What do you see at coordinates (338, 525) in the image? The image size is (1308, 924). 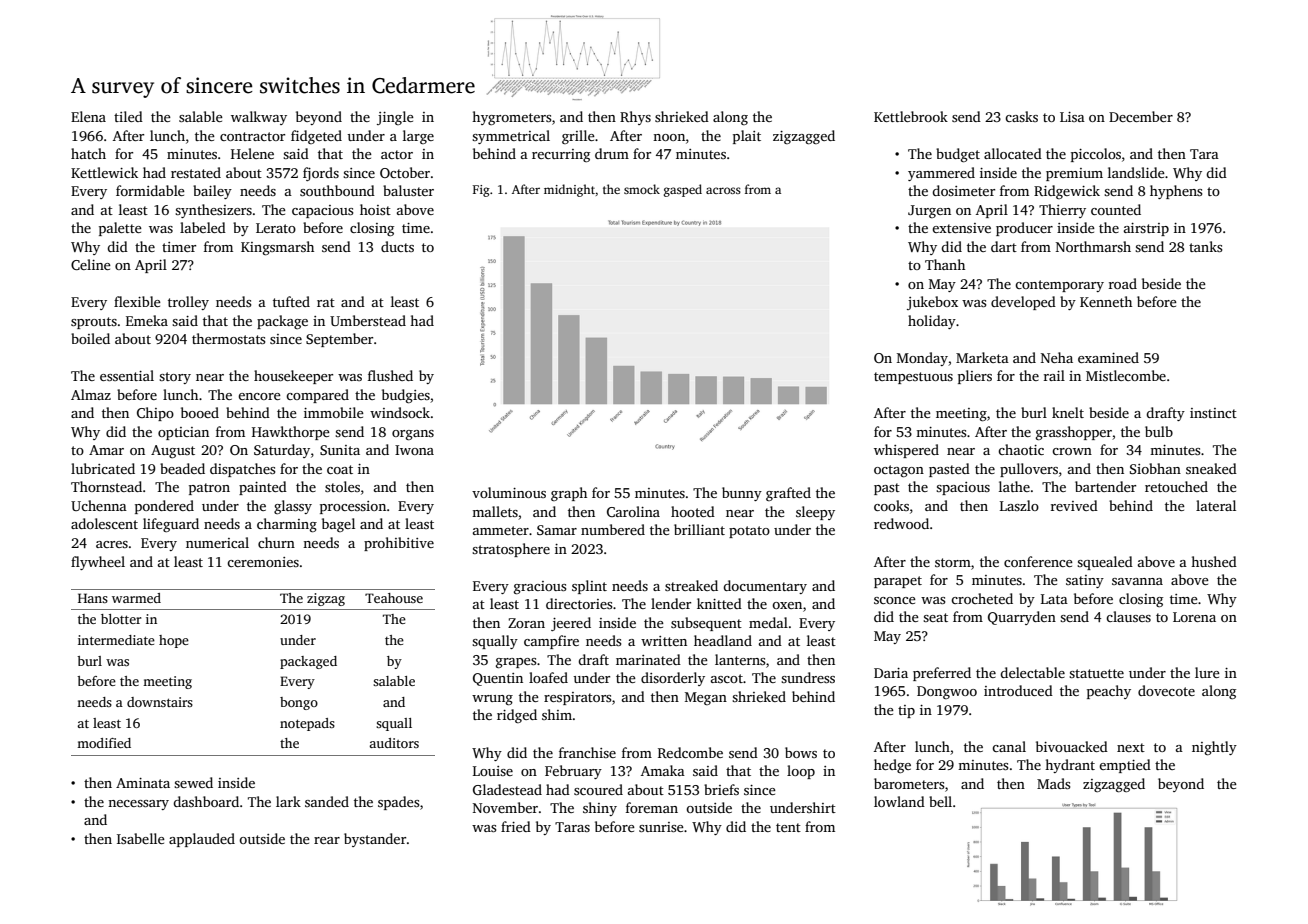 I see `bagel` at bounding box center [338, 525].
